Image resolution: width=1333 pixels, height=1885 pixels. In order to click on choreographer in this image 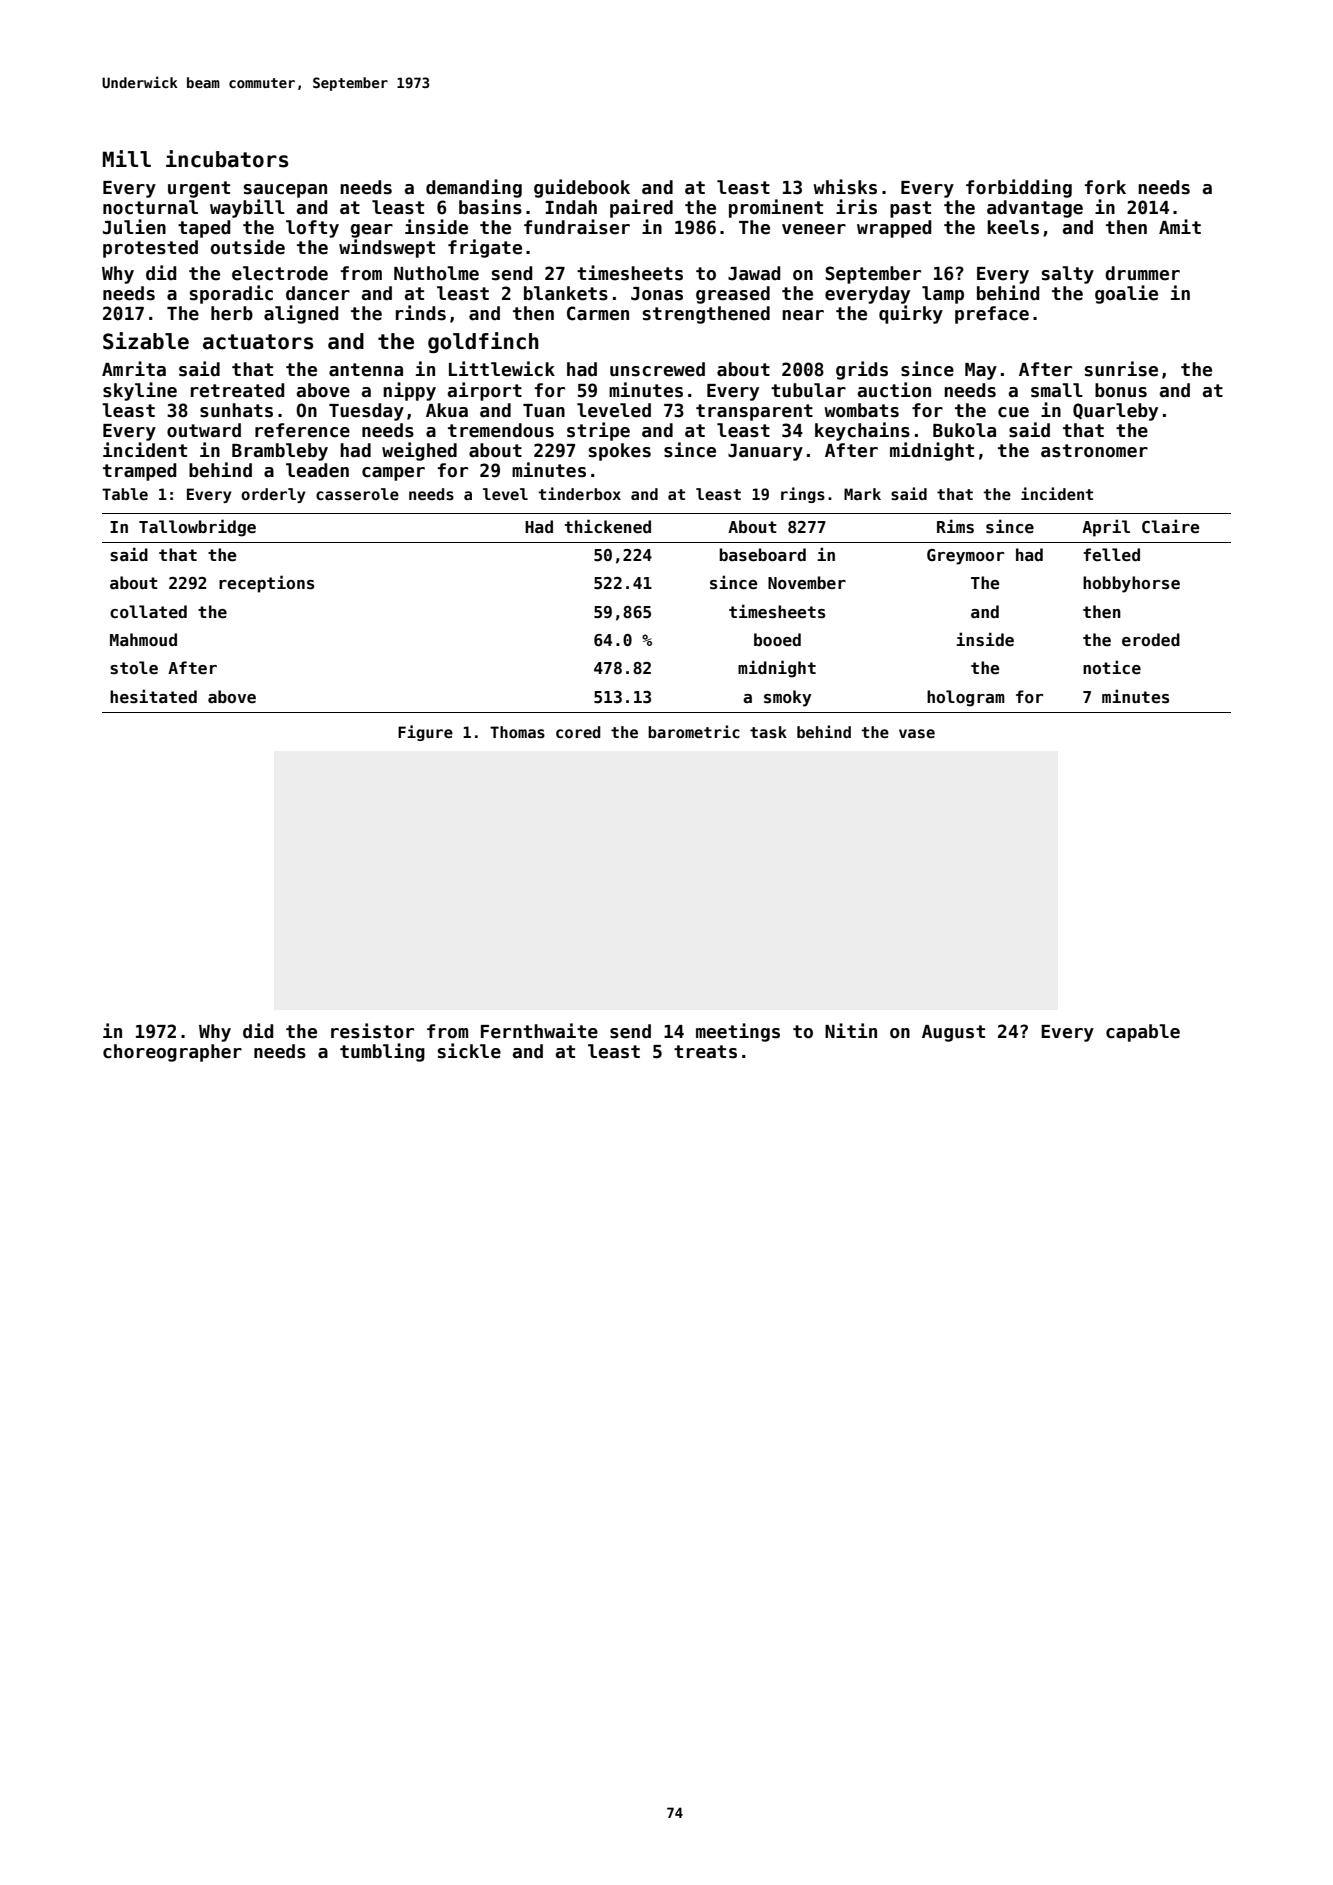, I will do `click(172, 1053)`.
